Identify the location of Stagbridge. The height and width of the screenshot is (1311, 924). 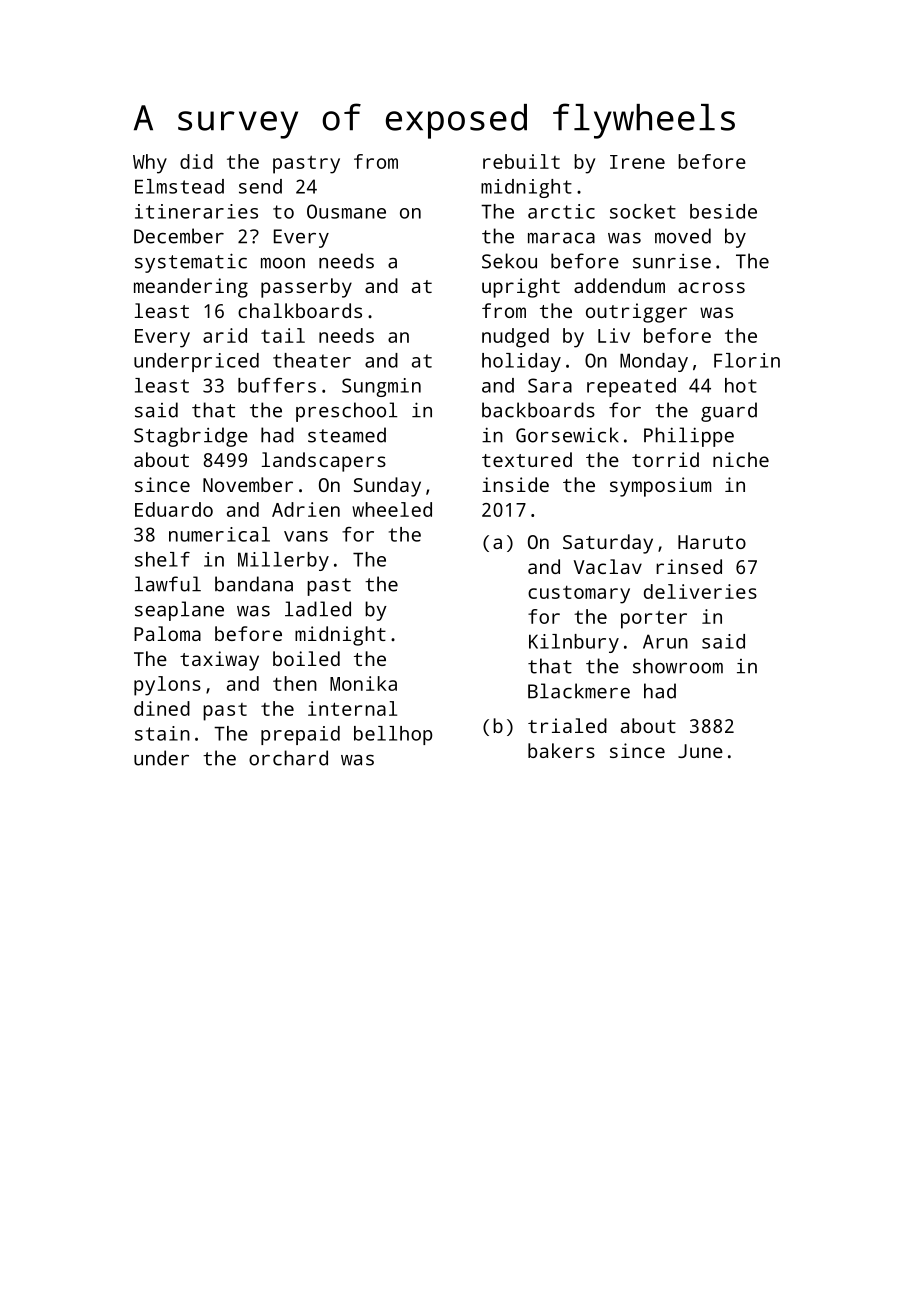
(191, 437).
